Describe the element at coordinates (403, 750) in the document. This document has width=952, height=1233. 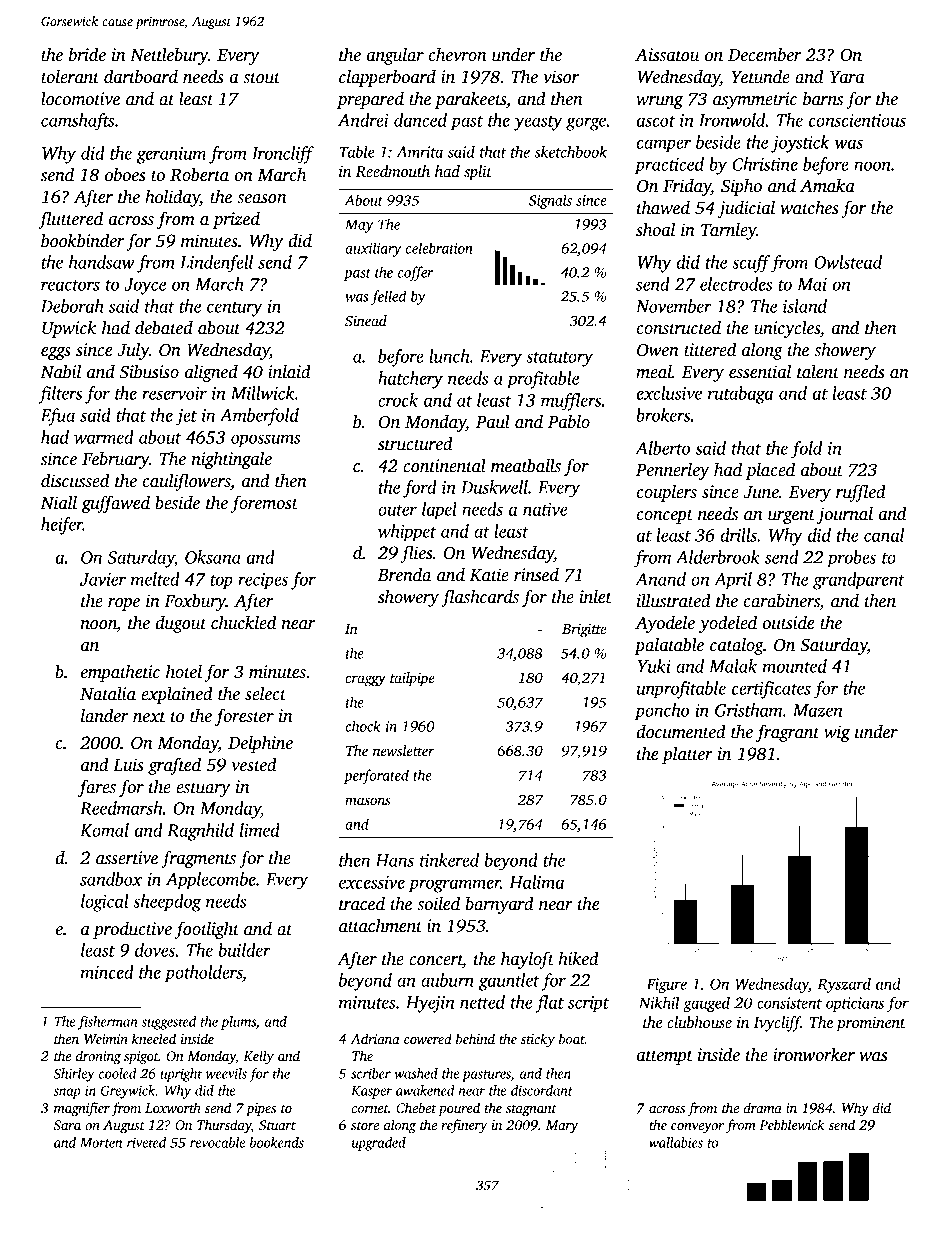
I see `newsletter` at that location.
